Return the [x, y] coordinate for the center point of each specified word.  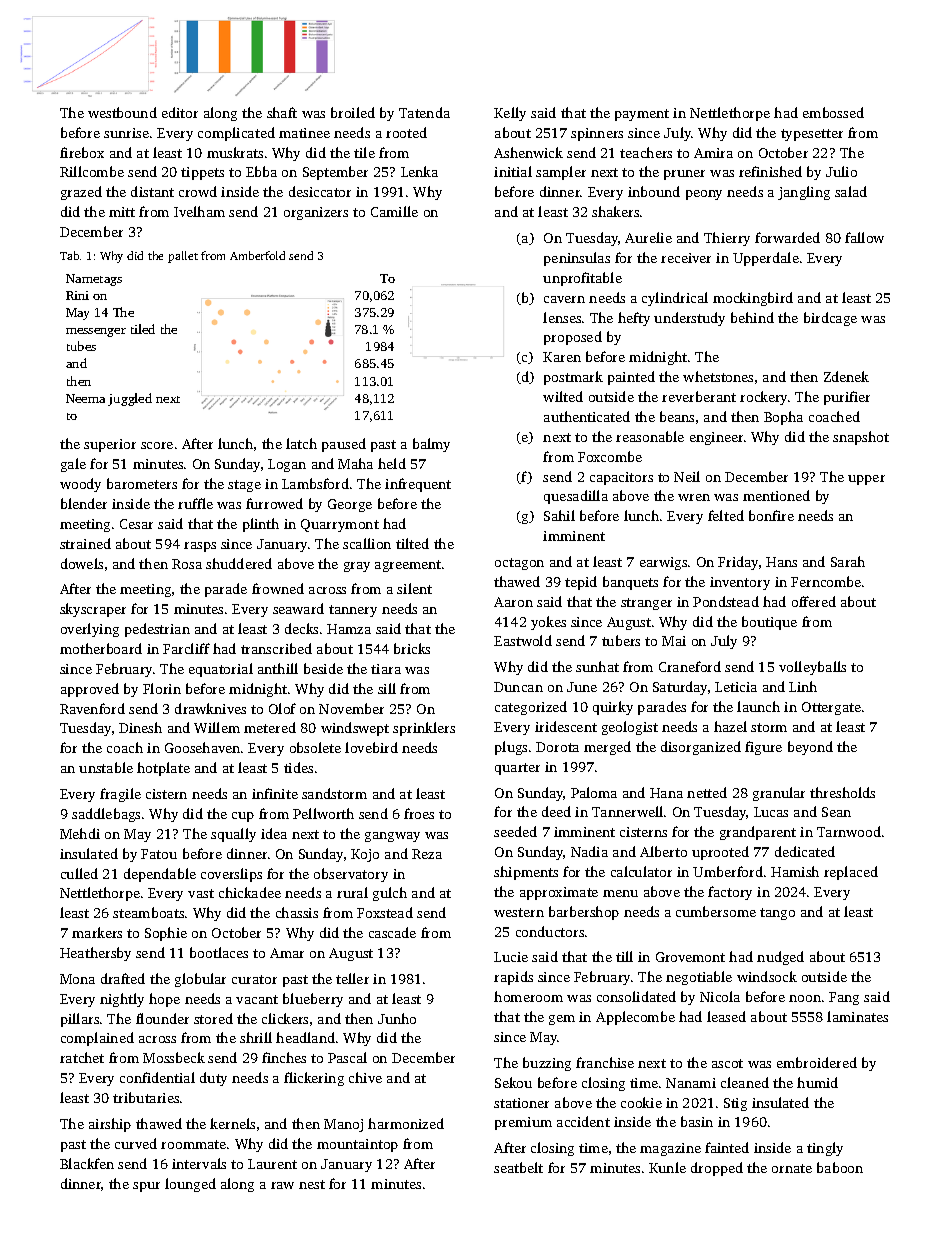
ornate [792, 1168]
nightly [122, 1000]
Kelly [510, 114]
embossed [833, 112]
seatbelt [518, 1167]
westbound [122, 112]
